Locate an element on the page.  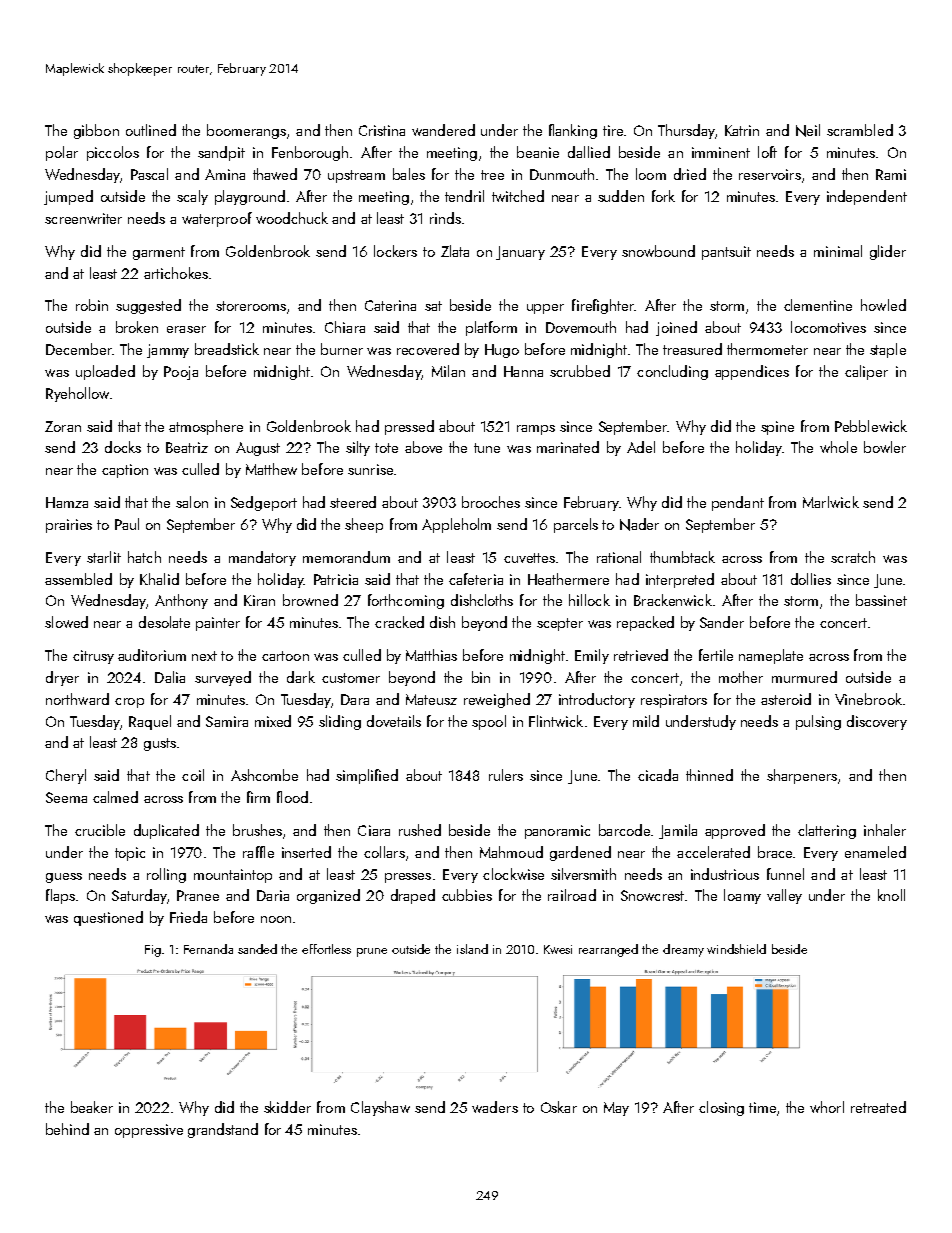
cubbies is located at coordinates (467, 895).
